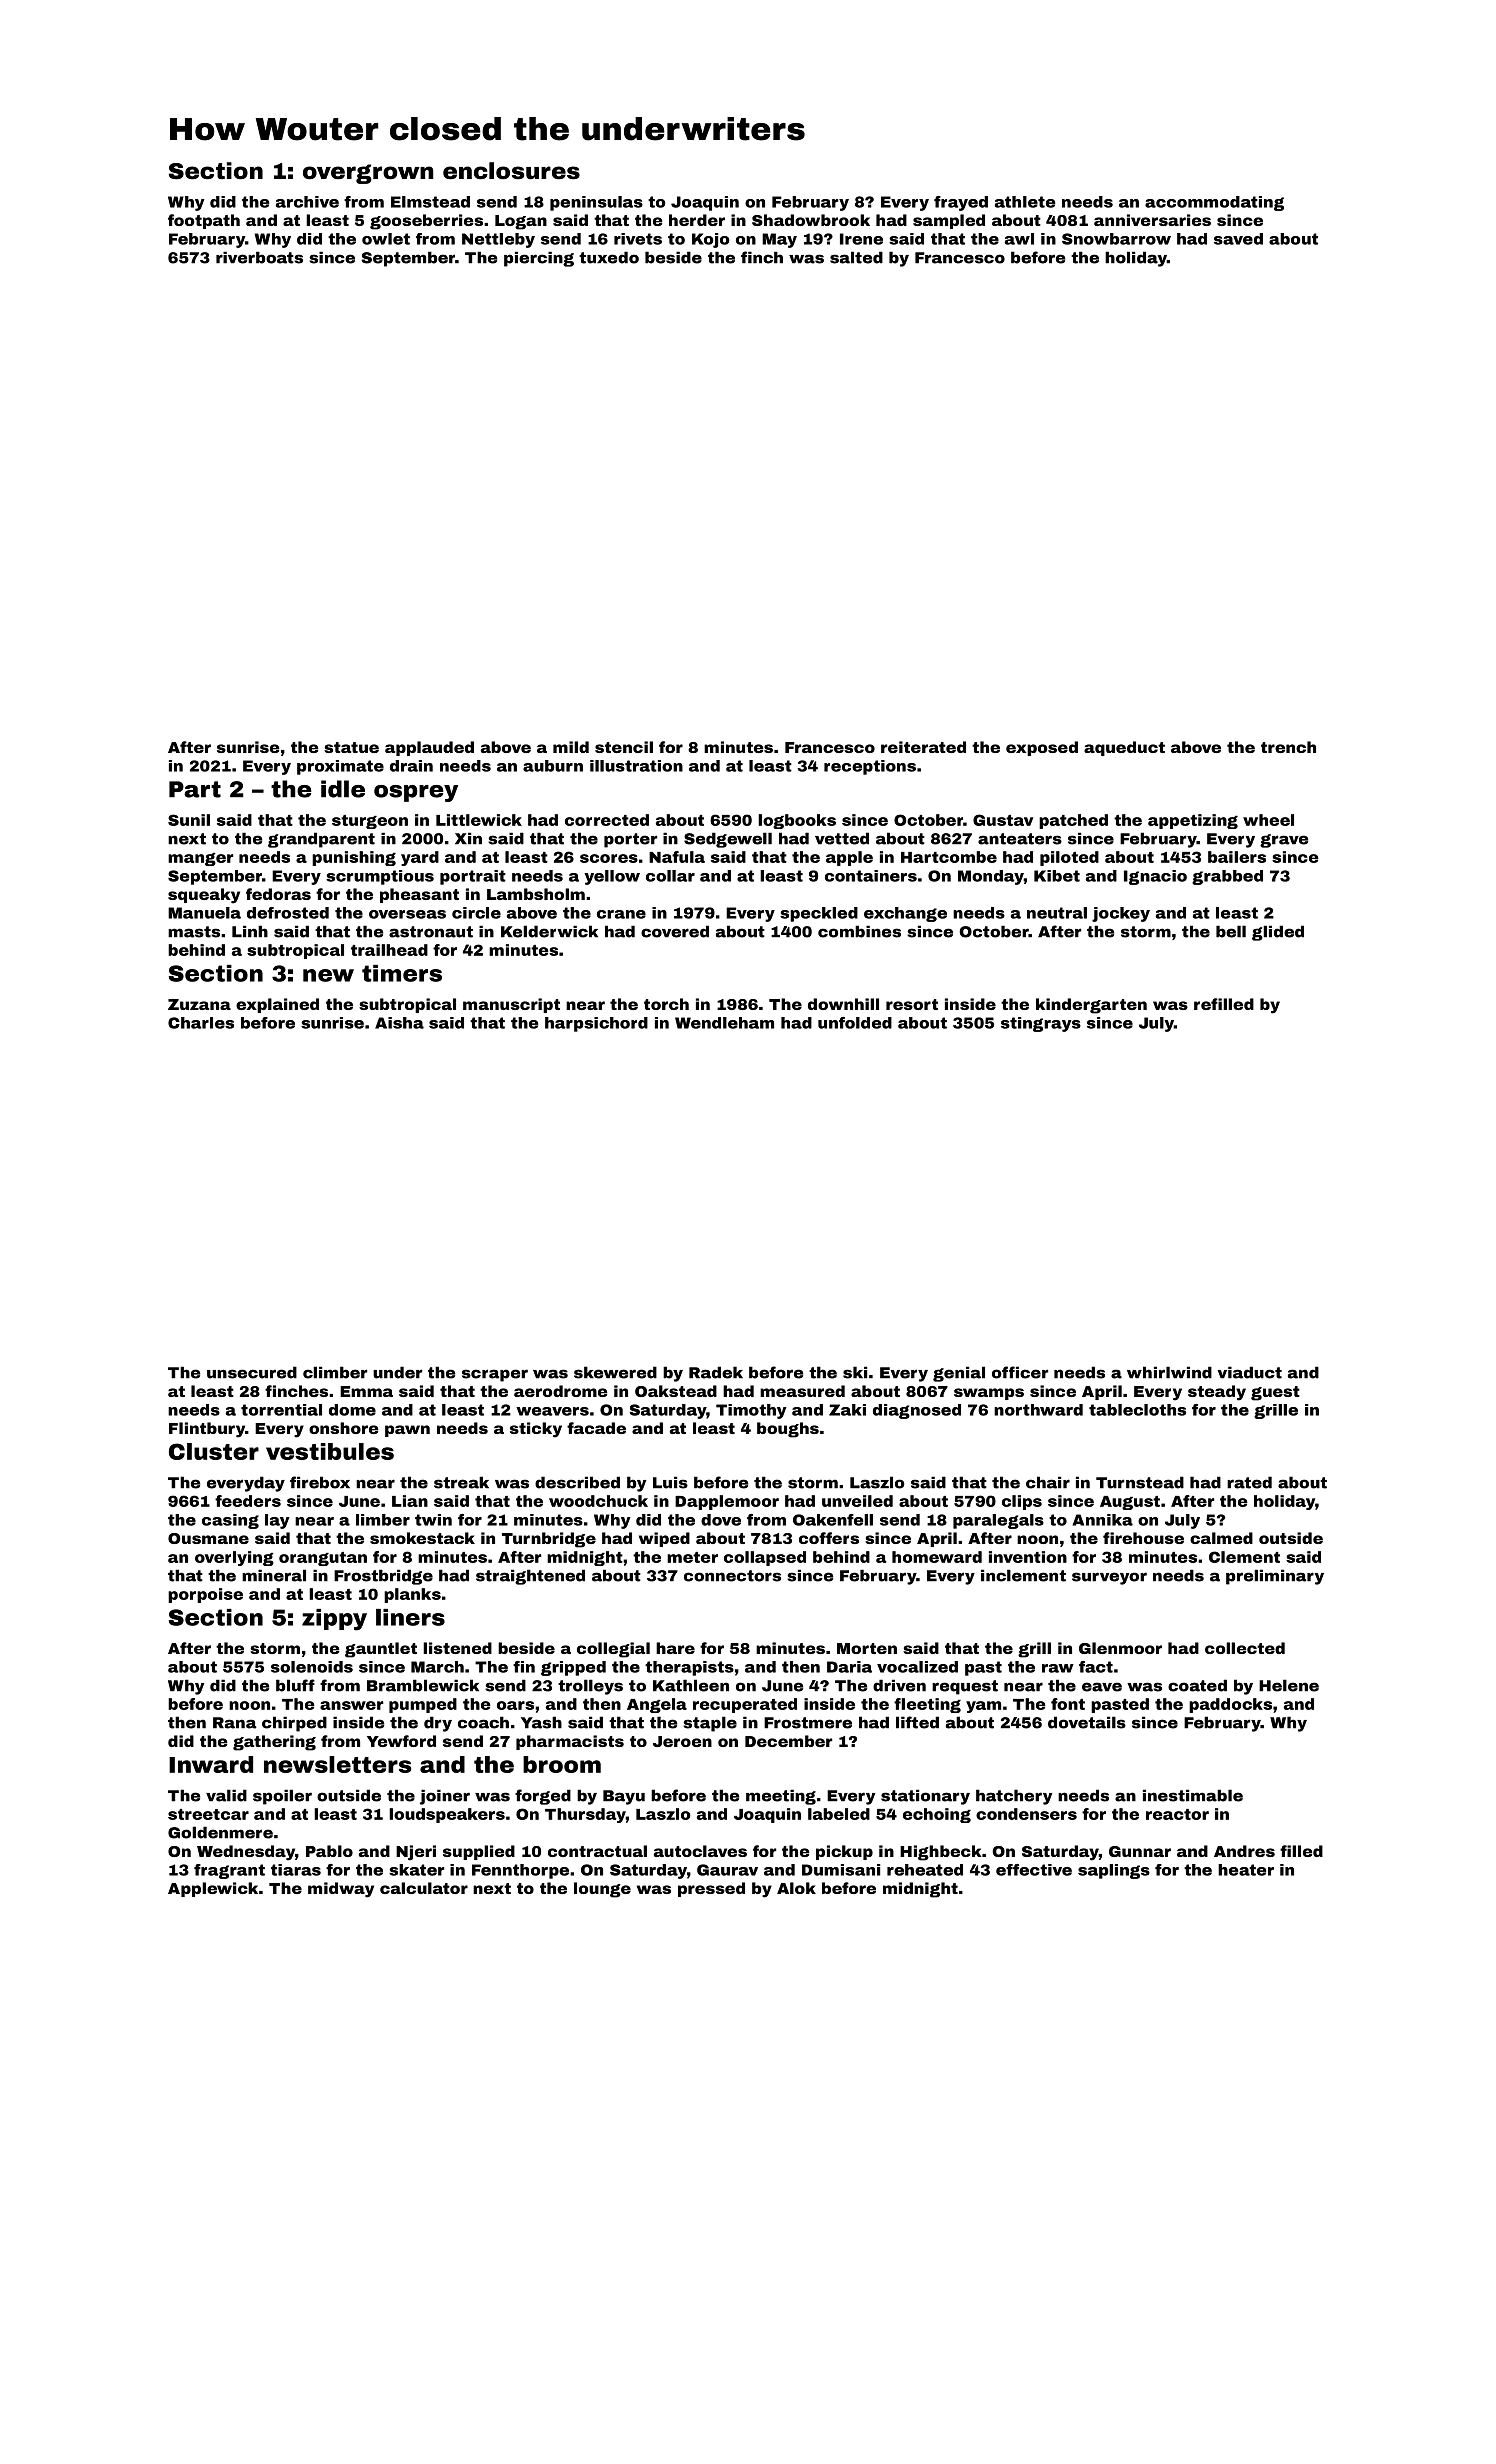 The image size is (1496, 2464). What do you see at coordinates (430, 202) in the screenshot?
I see `Elmstead` at bounding box center [430, 202].
